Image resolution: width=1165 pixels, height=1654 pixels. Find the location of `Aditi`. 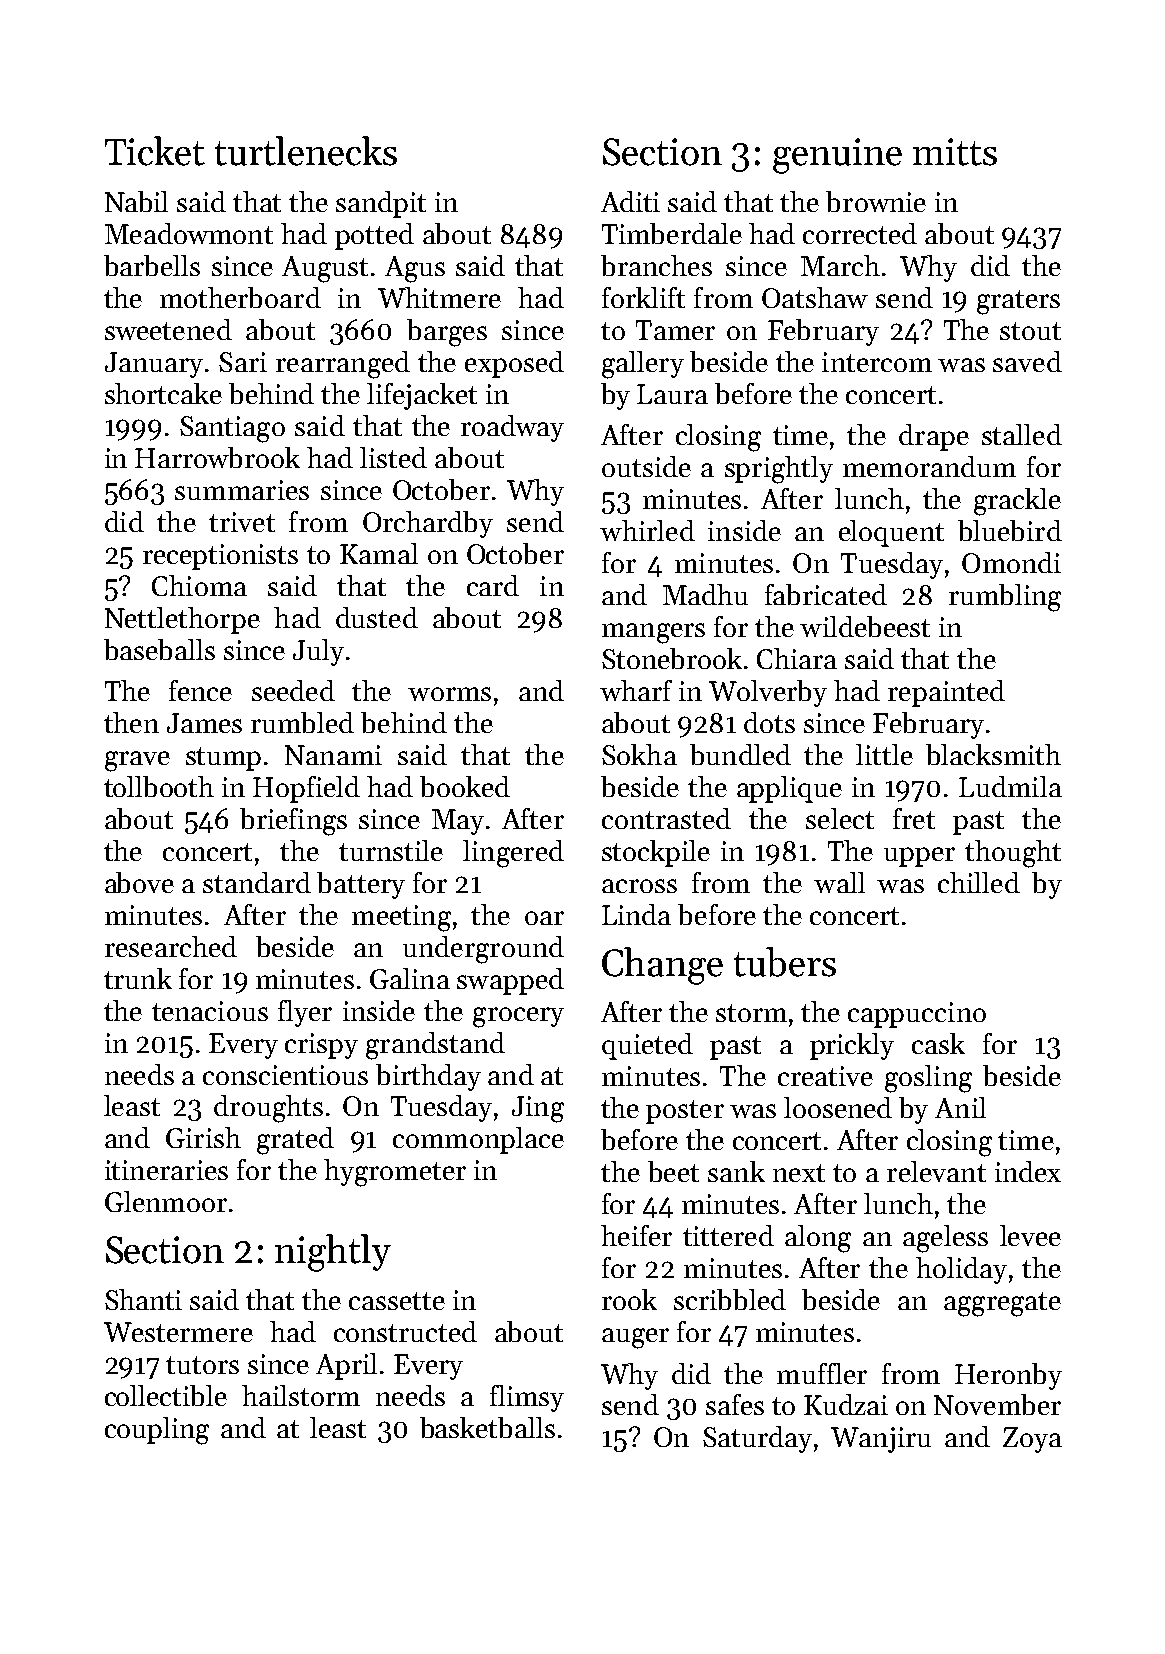

Aditi is located at coordinates (630, 201).
